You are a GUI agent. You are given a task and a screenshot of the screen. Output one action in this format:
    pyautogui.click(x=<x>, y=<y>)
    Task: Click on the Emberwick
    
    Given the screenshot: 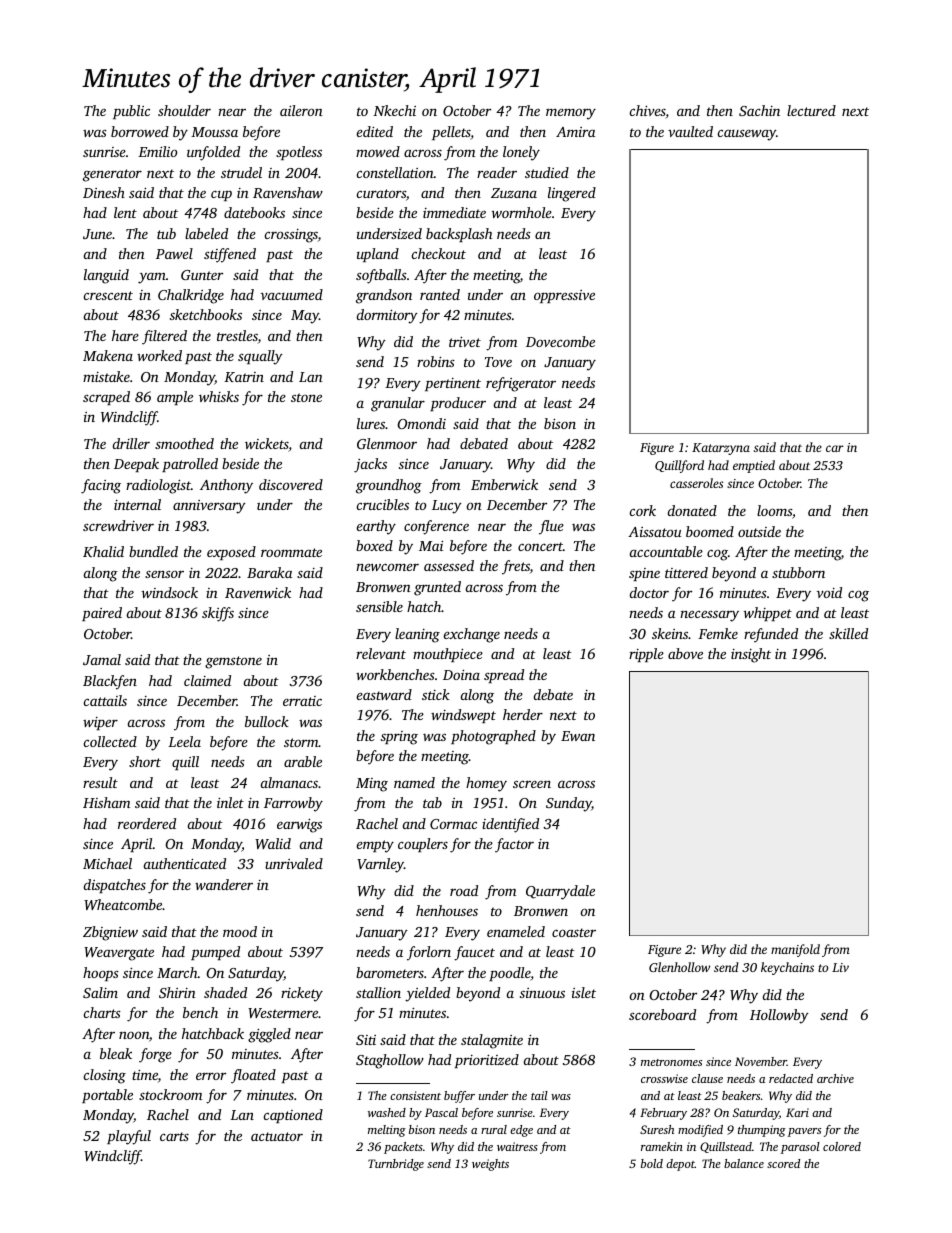 What is the action you would take?
    pyautogui.click(x=504, y=484)
